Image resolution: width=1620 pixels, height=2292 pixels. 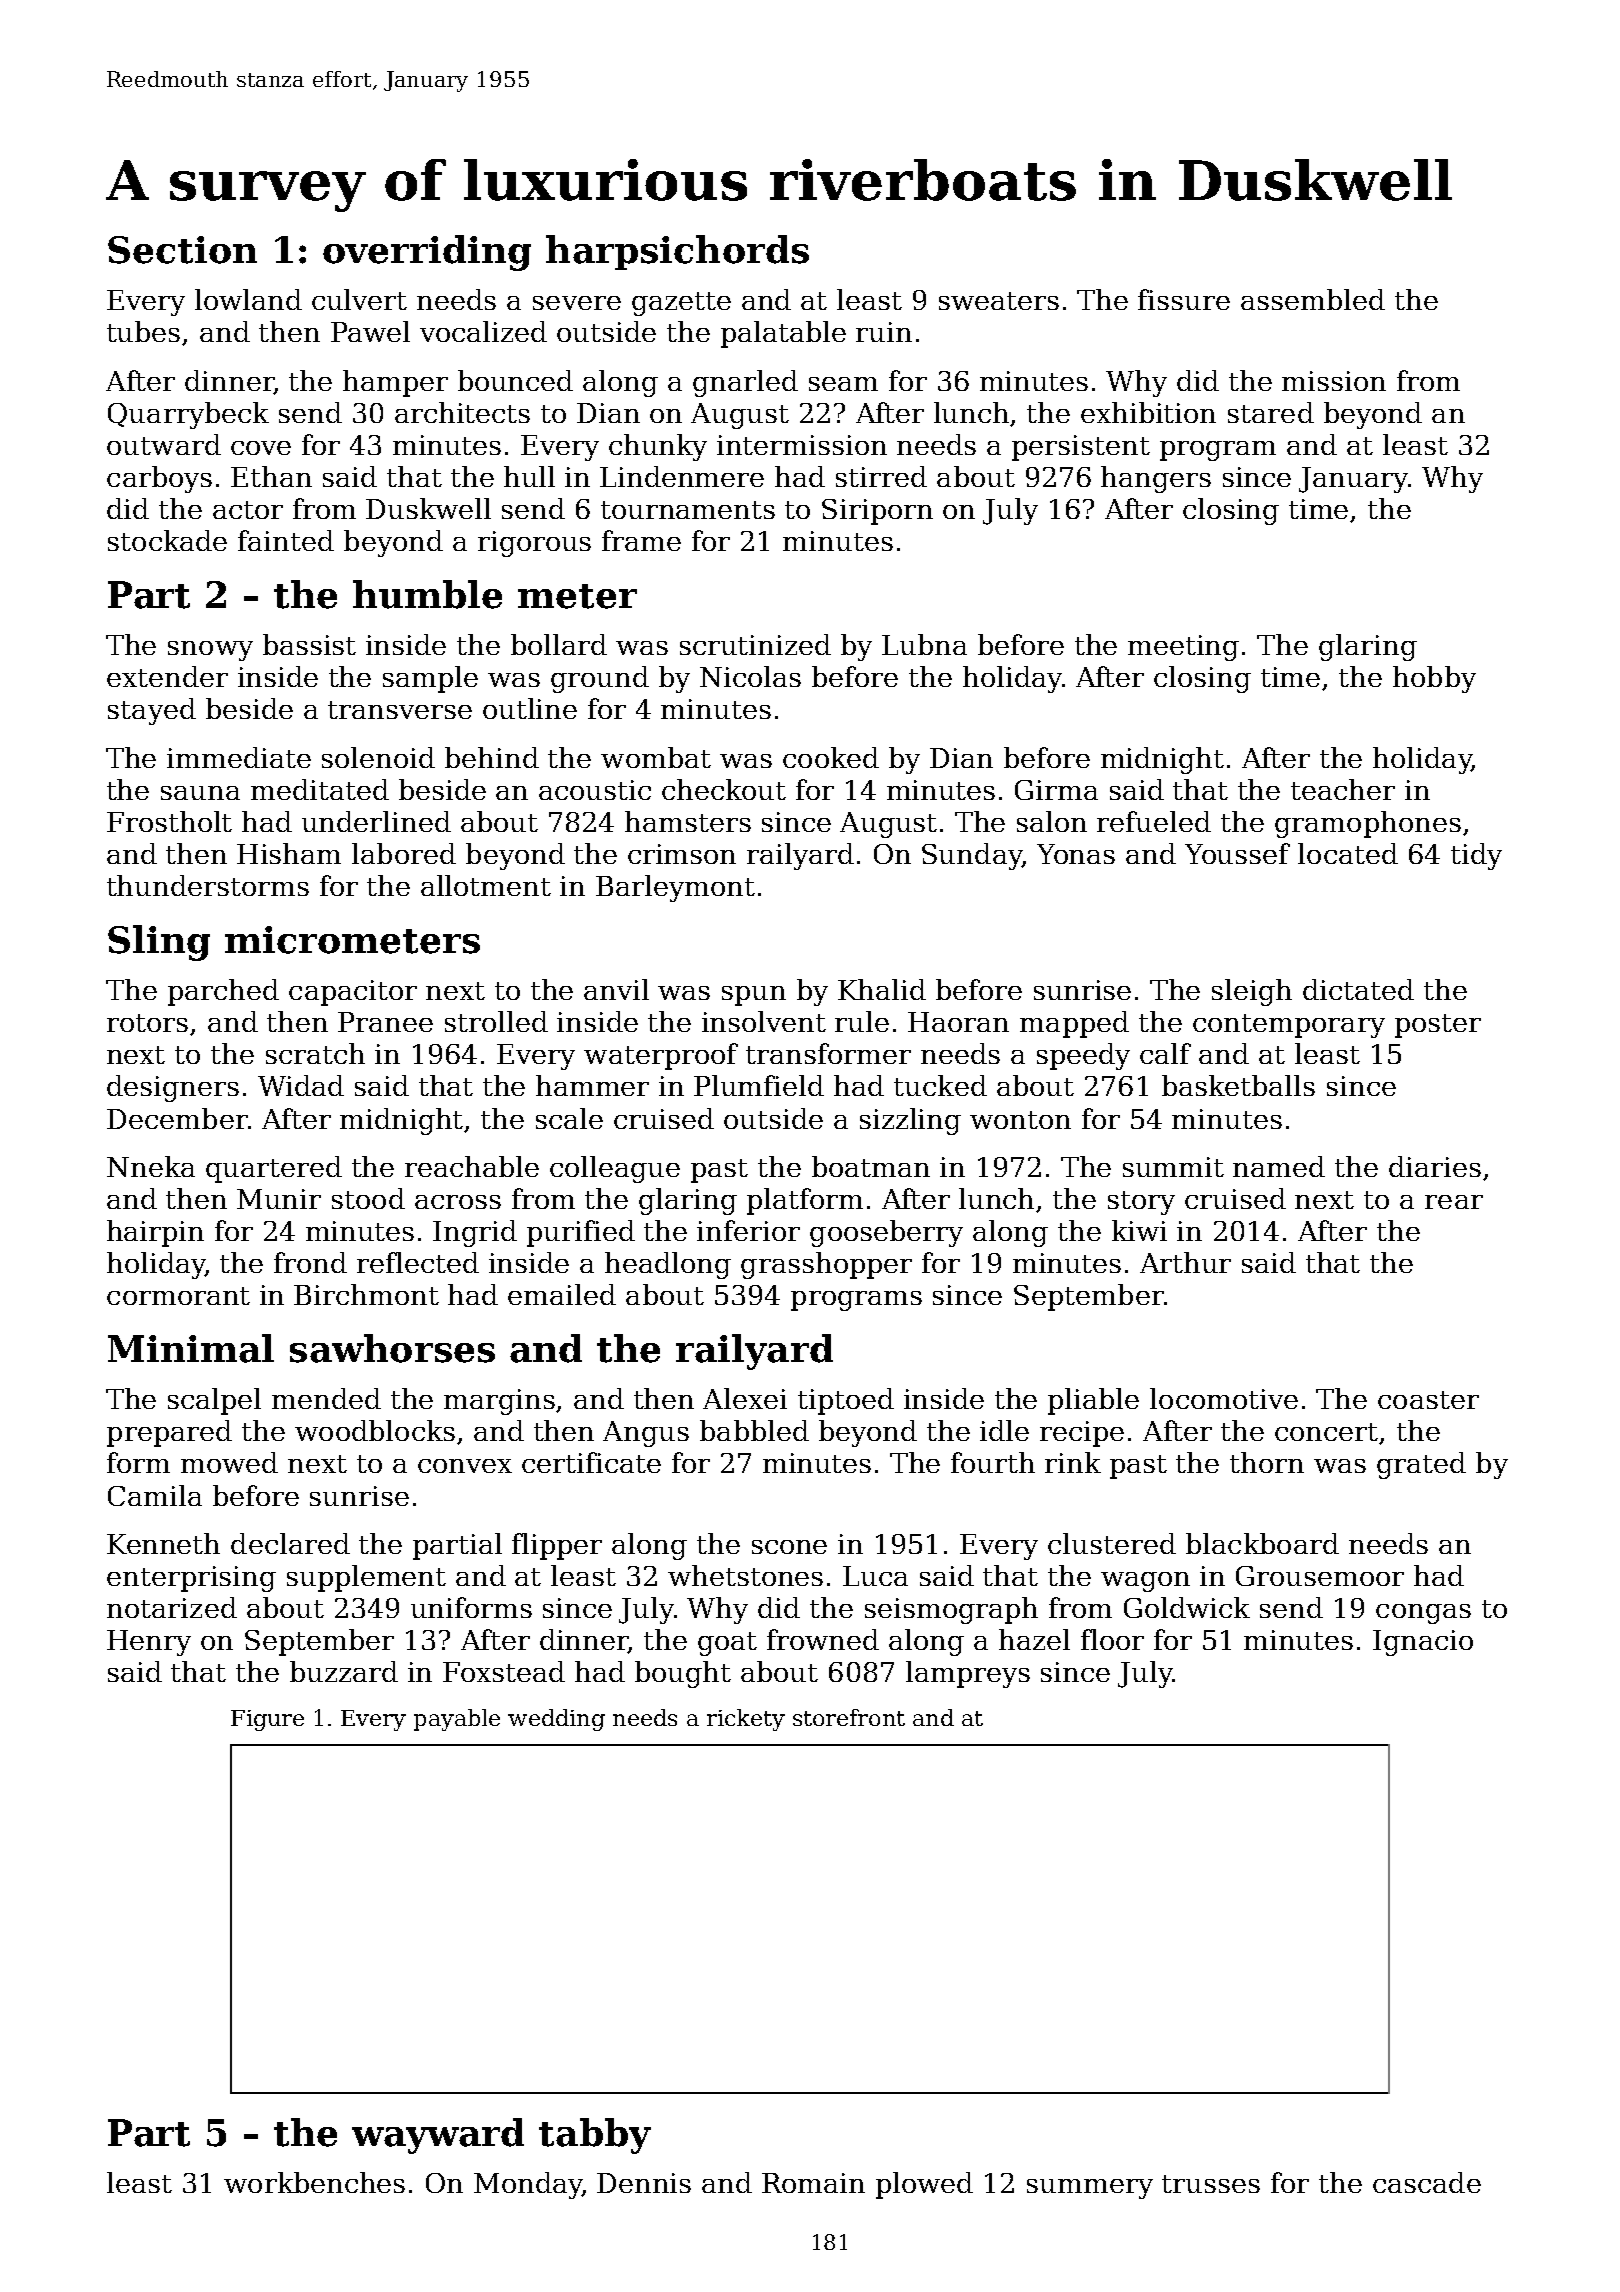 I want to click on cascade, so click(x=1427, y=2182).
